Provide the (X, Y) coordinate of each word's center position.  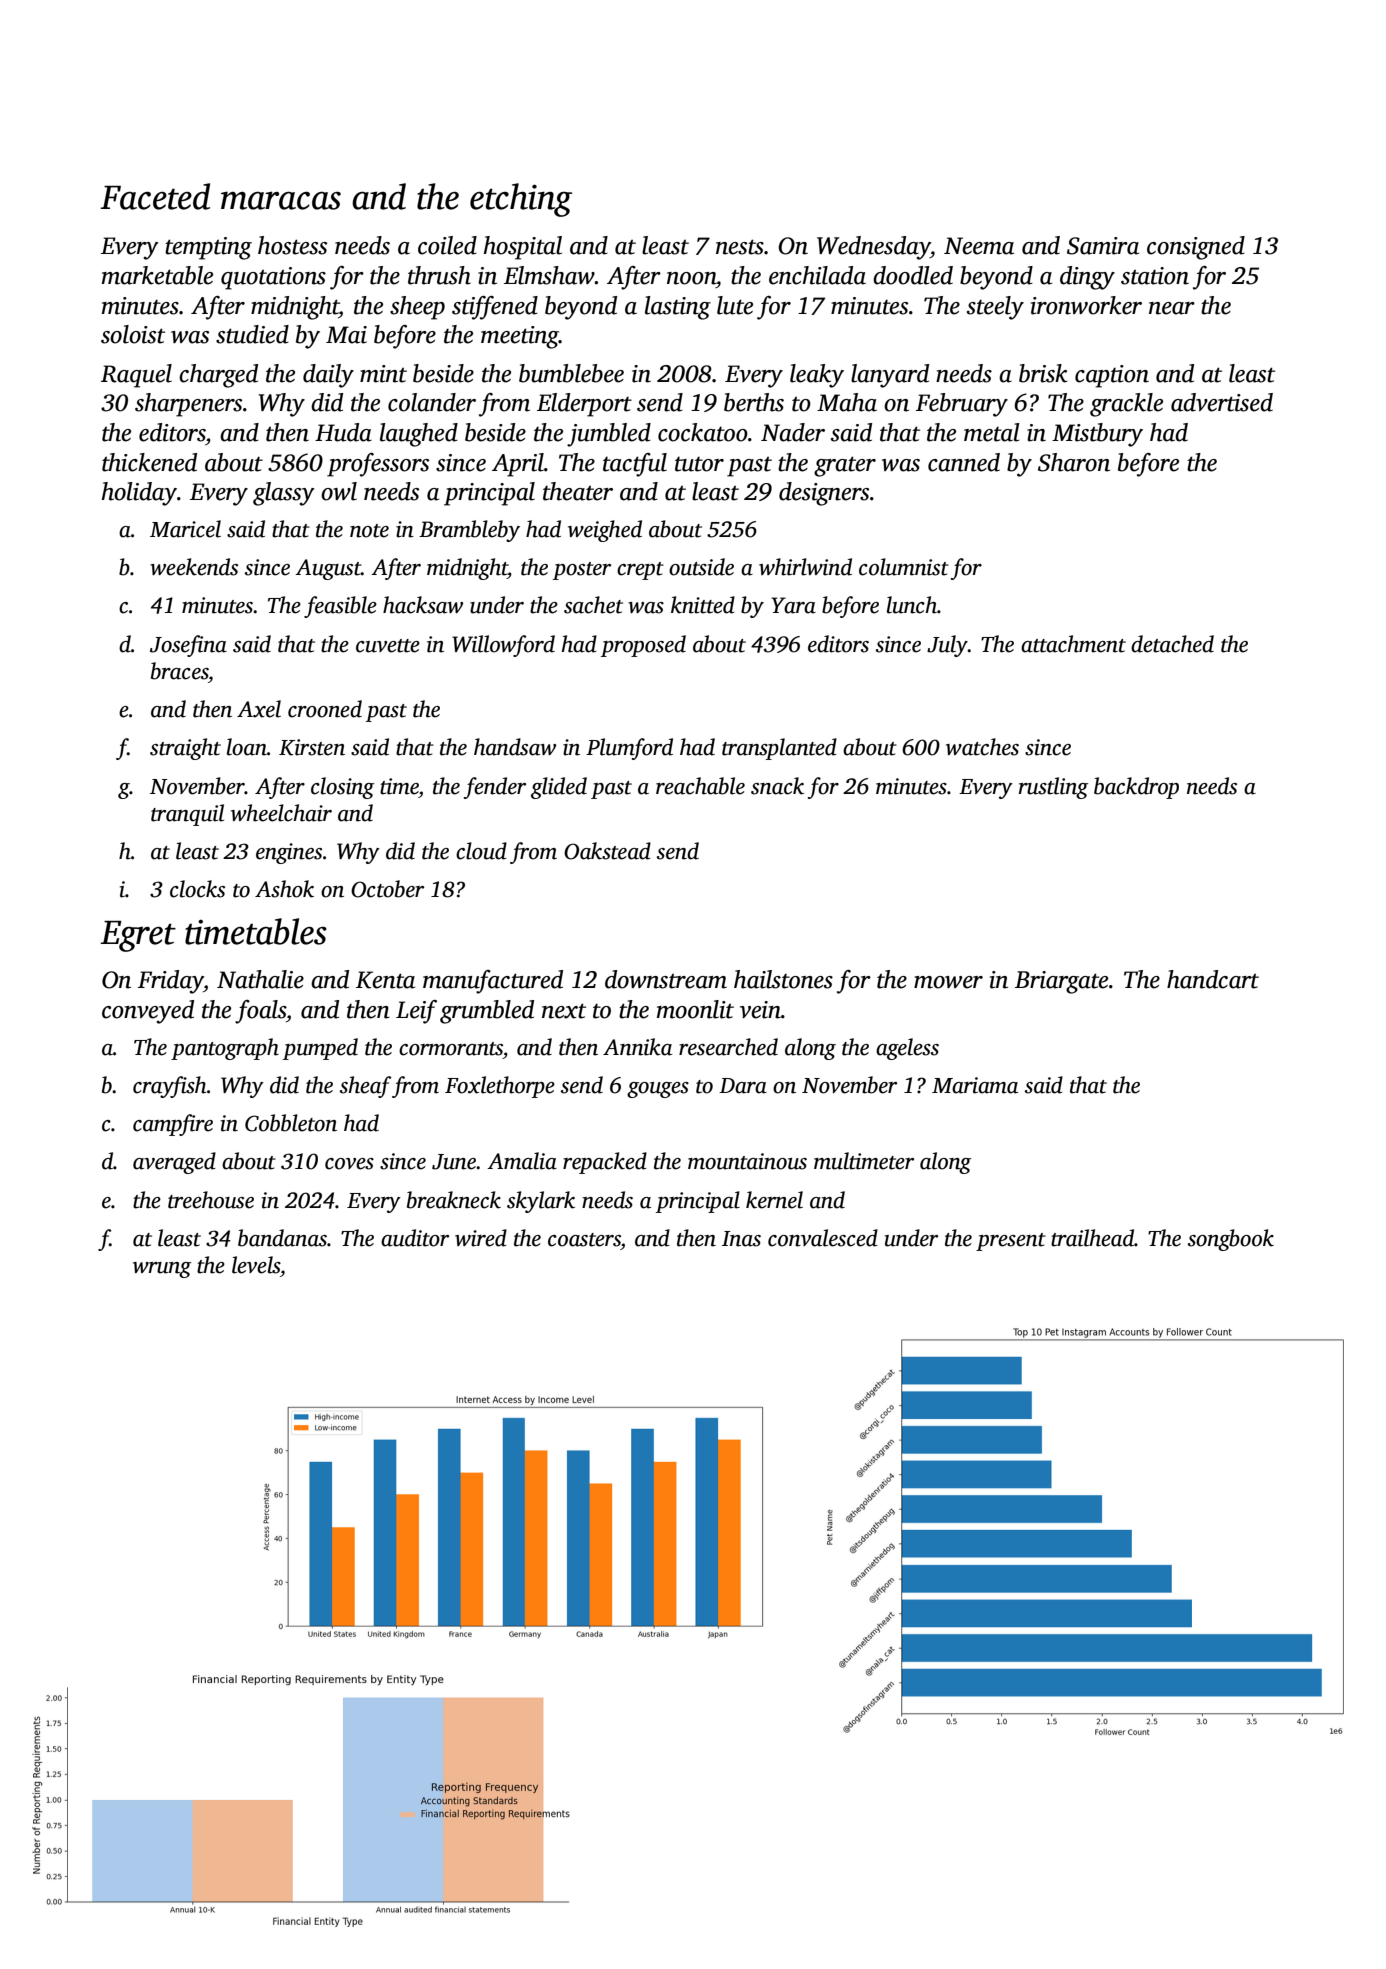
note (369, 531)
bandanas (282, 1238)
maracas (281, 200)
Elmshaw (549, 275)
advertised (1222, 402)
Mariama (975, 1085)
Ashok (284, 889)
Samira (1103, 246)
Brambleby (469, 531)
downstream (666, 979)
